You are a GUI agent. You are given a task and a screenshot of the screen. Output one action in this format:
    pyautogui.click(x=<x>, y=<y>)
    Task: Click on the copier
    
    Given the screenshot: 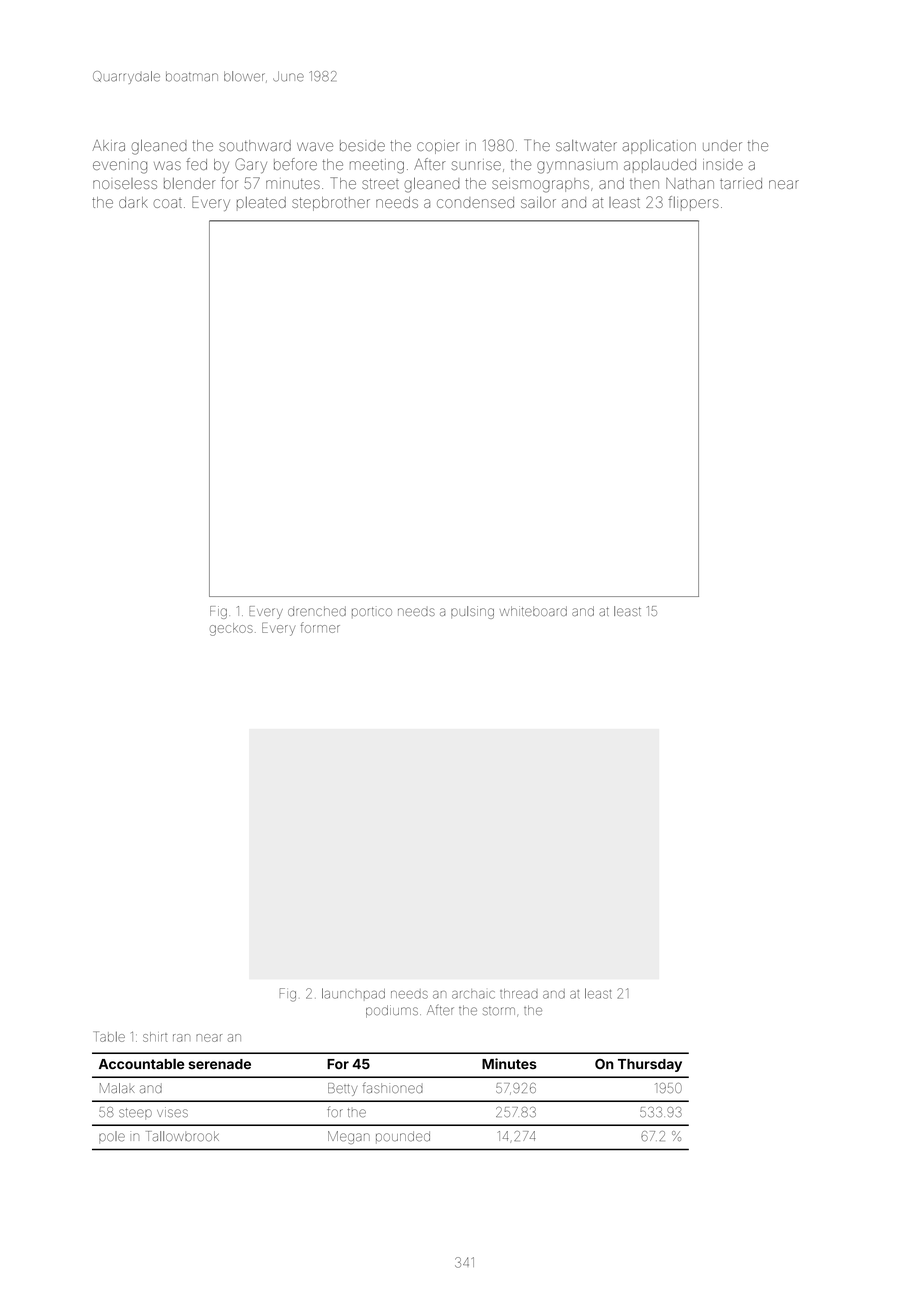 What is the action you would take?
    pyautogui.click(x=438, y=147)
